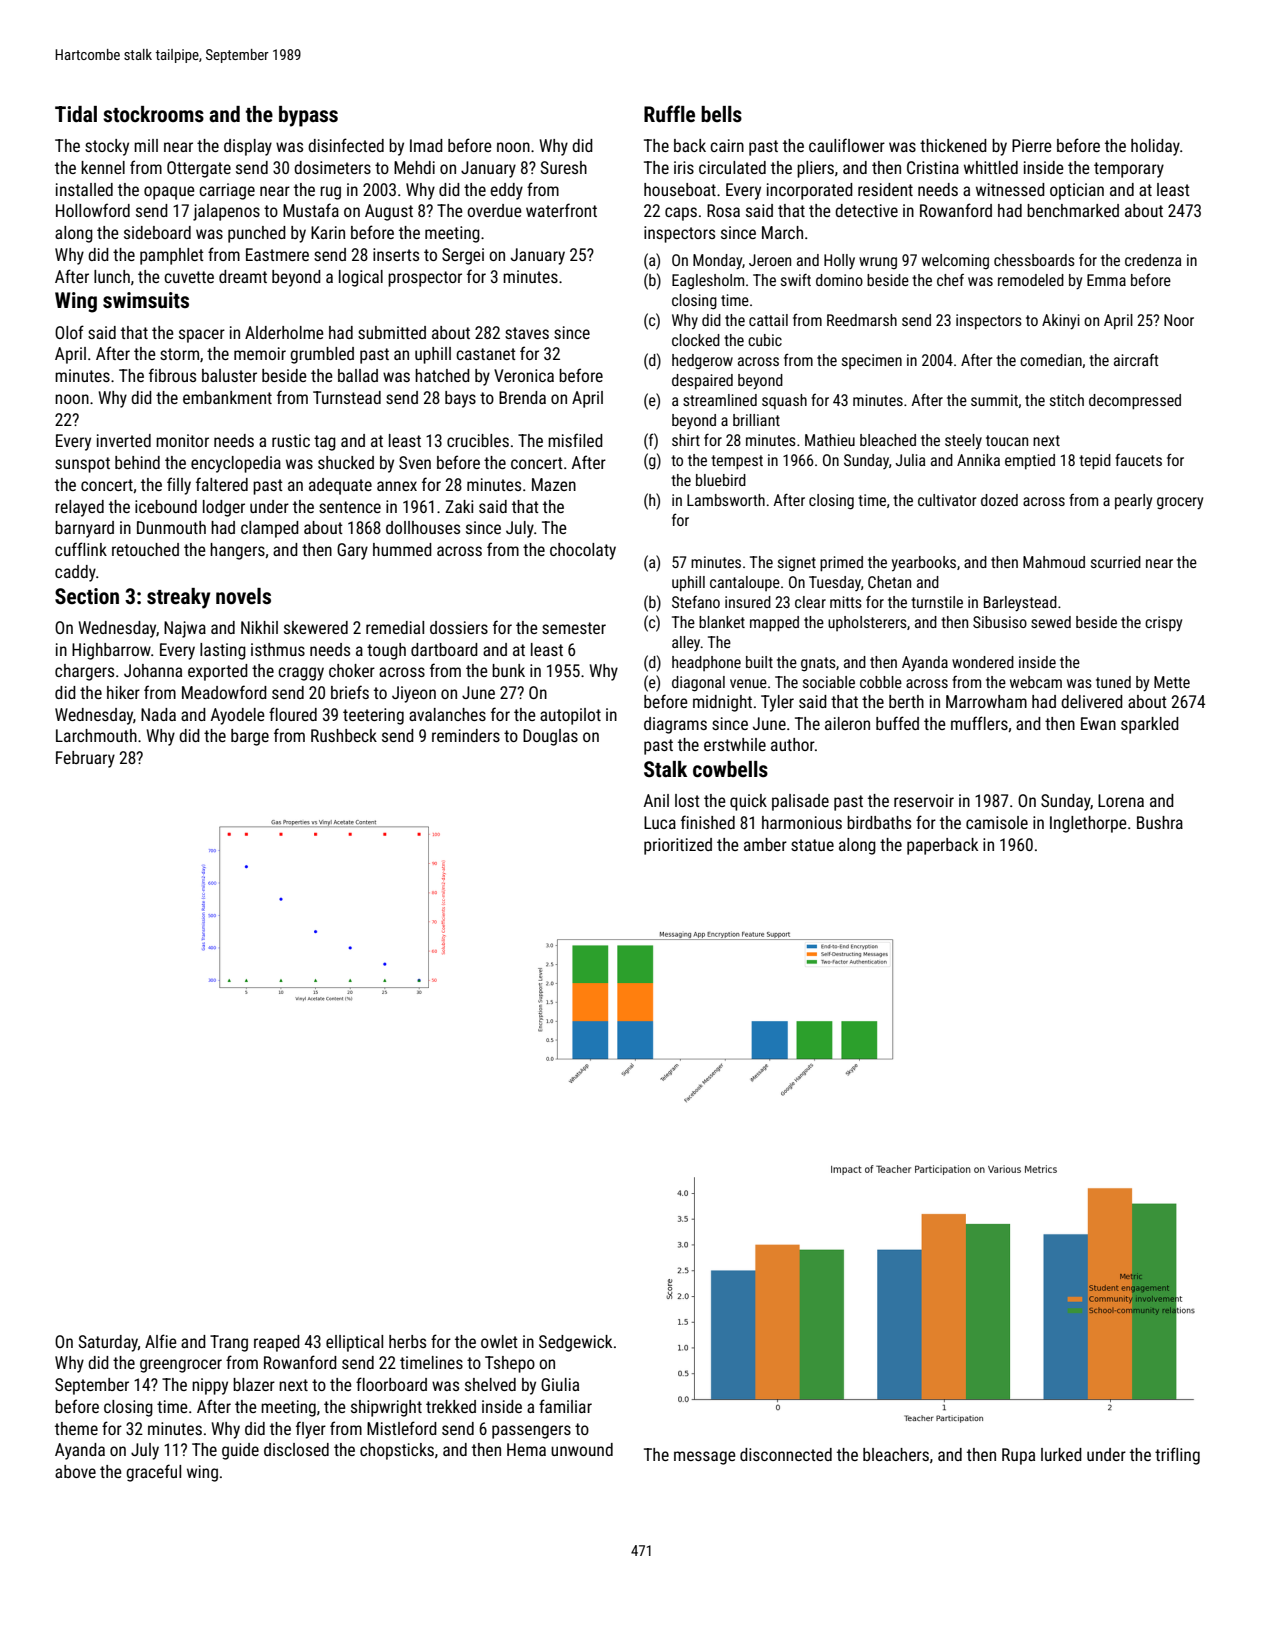  Describe the element at coordinates (308, 116) in the page. I see `bypass` at that location.
